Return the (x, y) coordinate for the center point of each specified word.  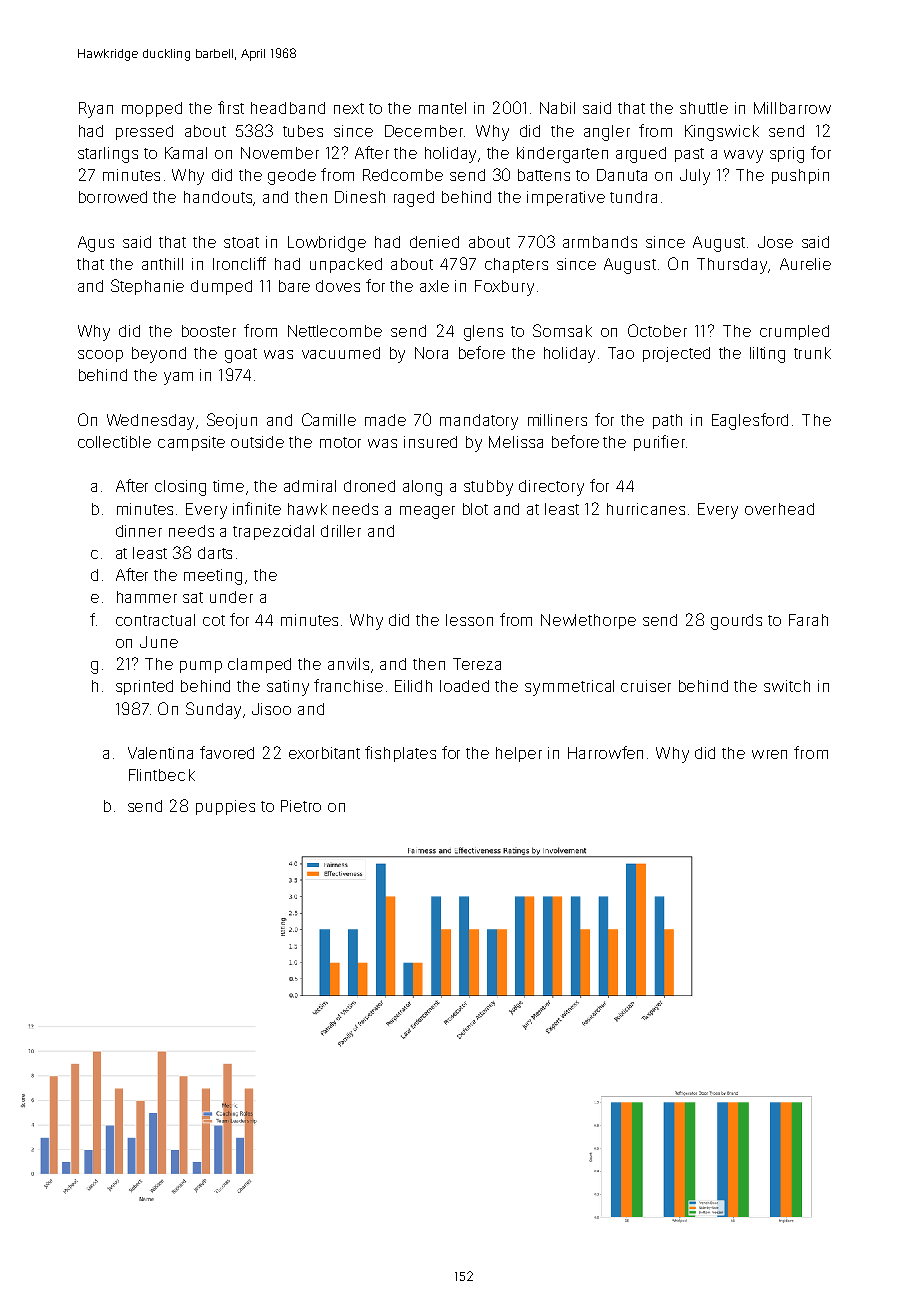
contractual (155, 620)
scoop (100, 356)
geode (292, 177)
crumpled (794, 332)
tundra (633, 197)
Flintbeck (162, 775)
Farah (808, 620)
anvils (348, 664)
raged (414, 199)
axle (434, 286)
